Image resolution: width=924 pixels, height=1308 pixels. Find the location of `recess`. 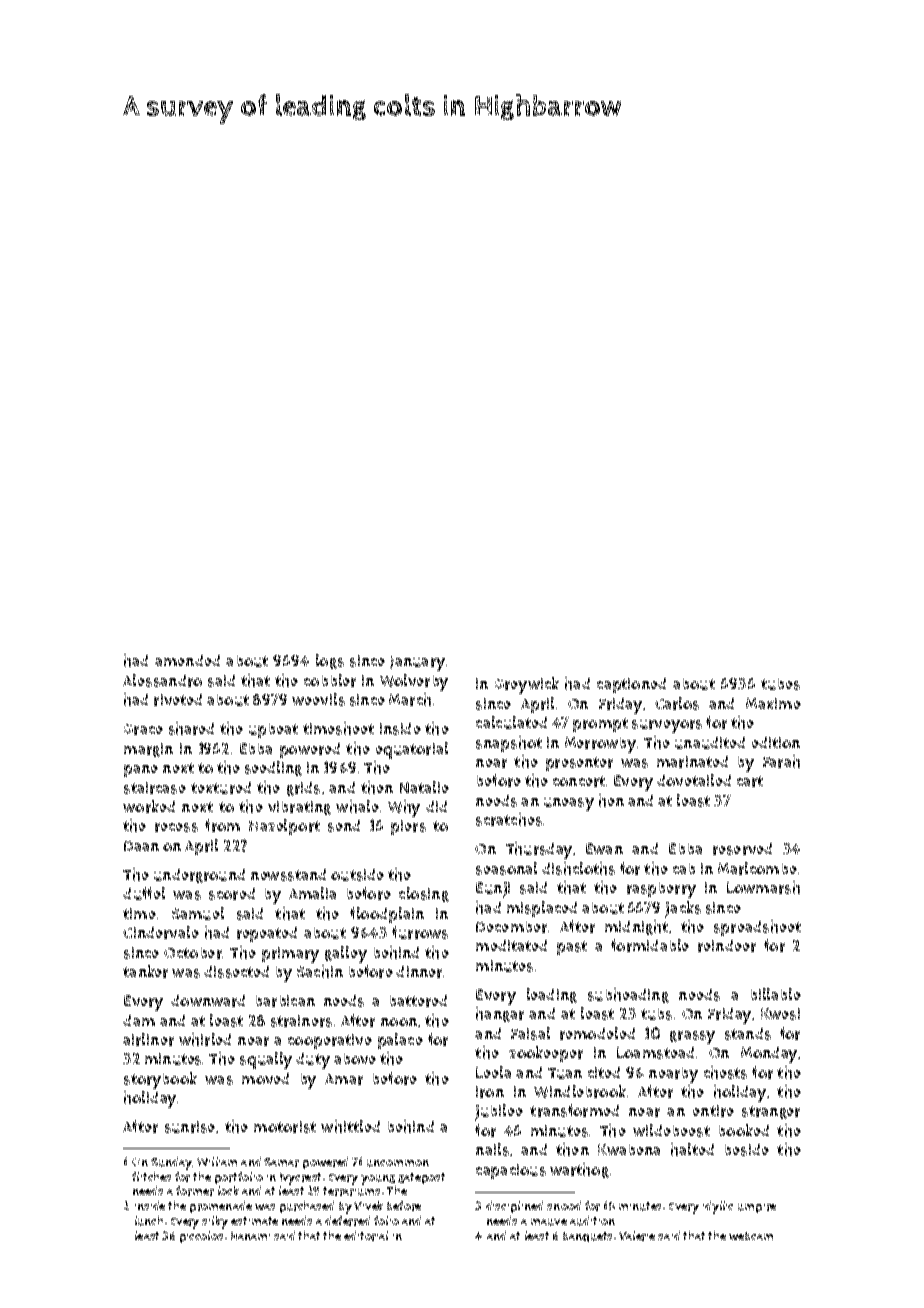

recess is located at coordinates (176, 827).
